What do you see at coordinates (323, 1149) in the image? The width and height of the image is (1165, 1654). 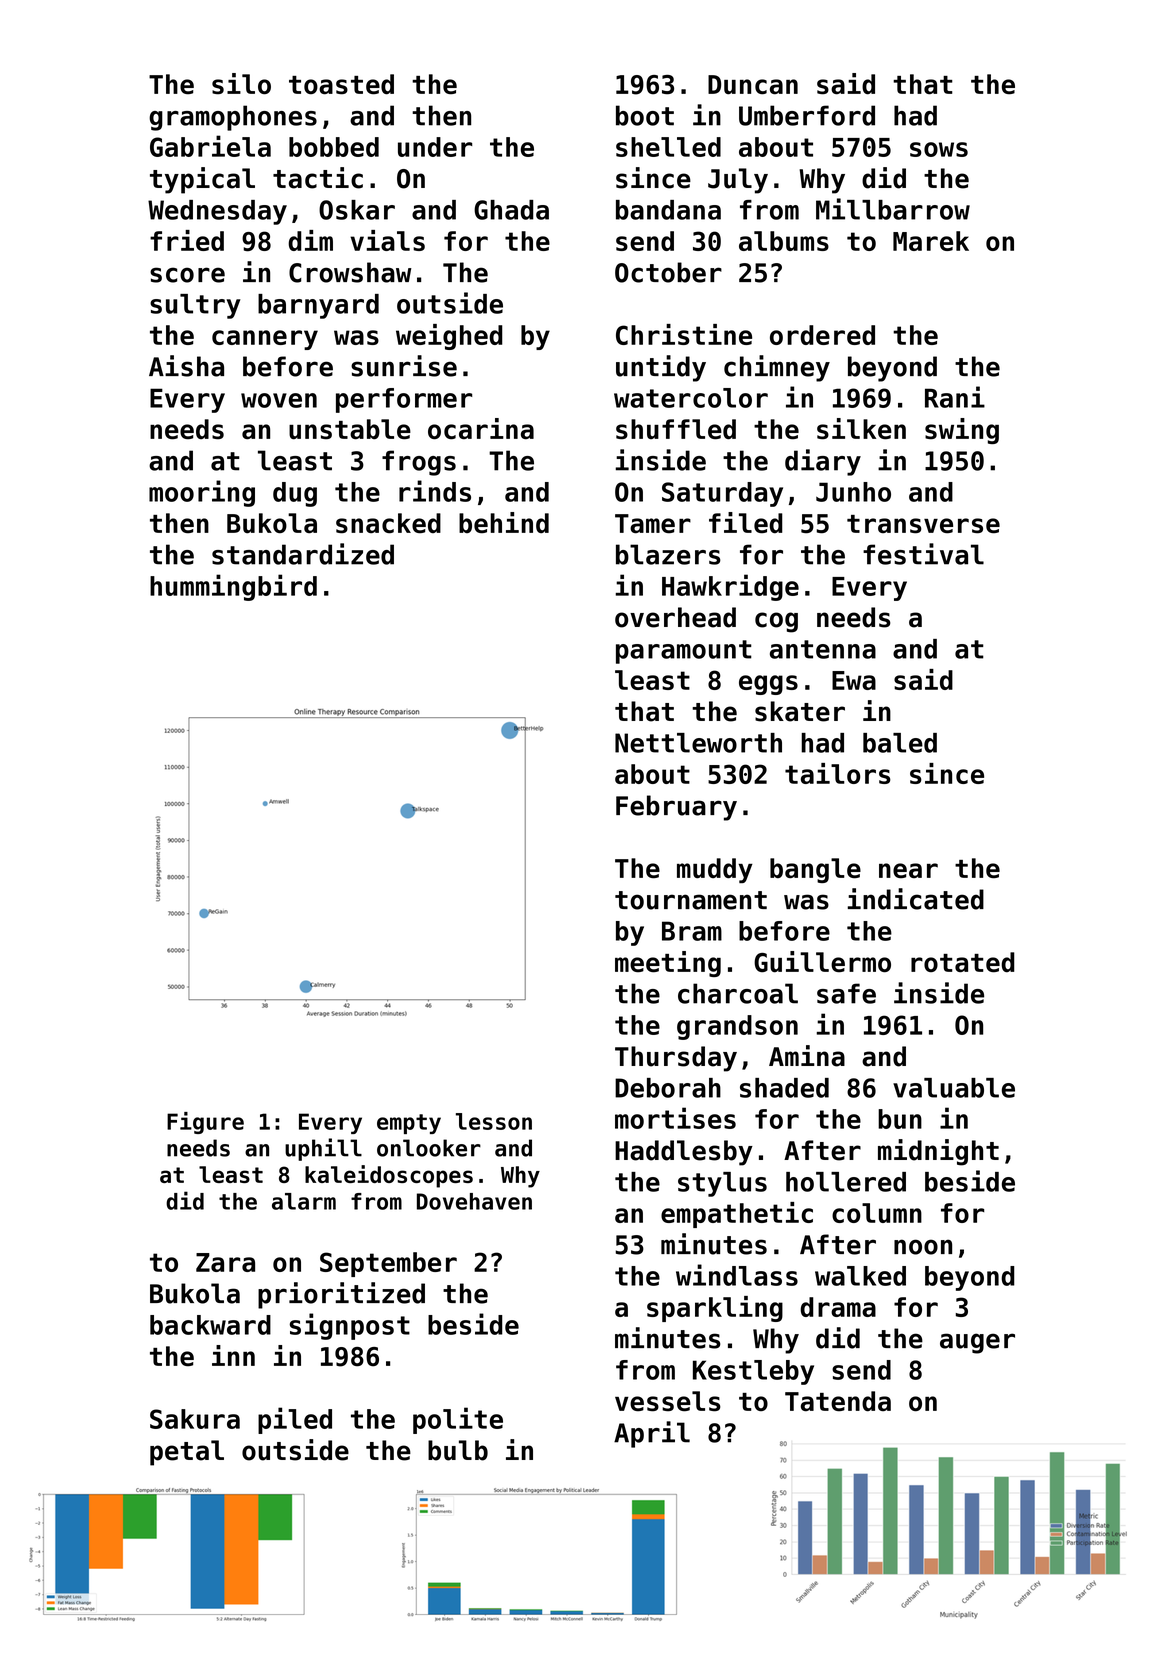 I see `uphill` at bounding box center [323, 1149].
